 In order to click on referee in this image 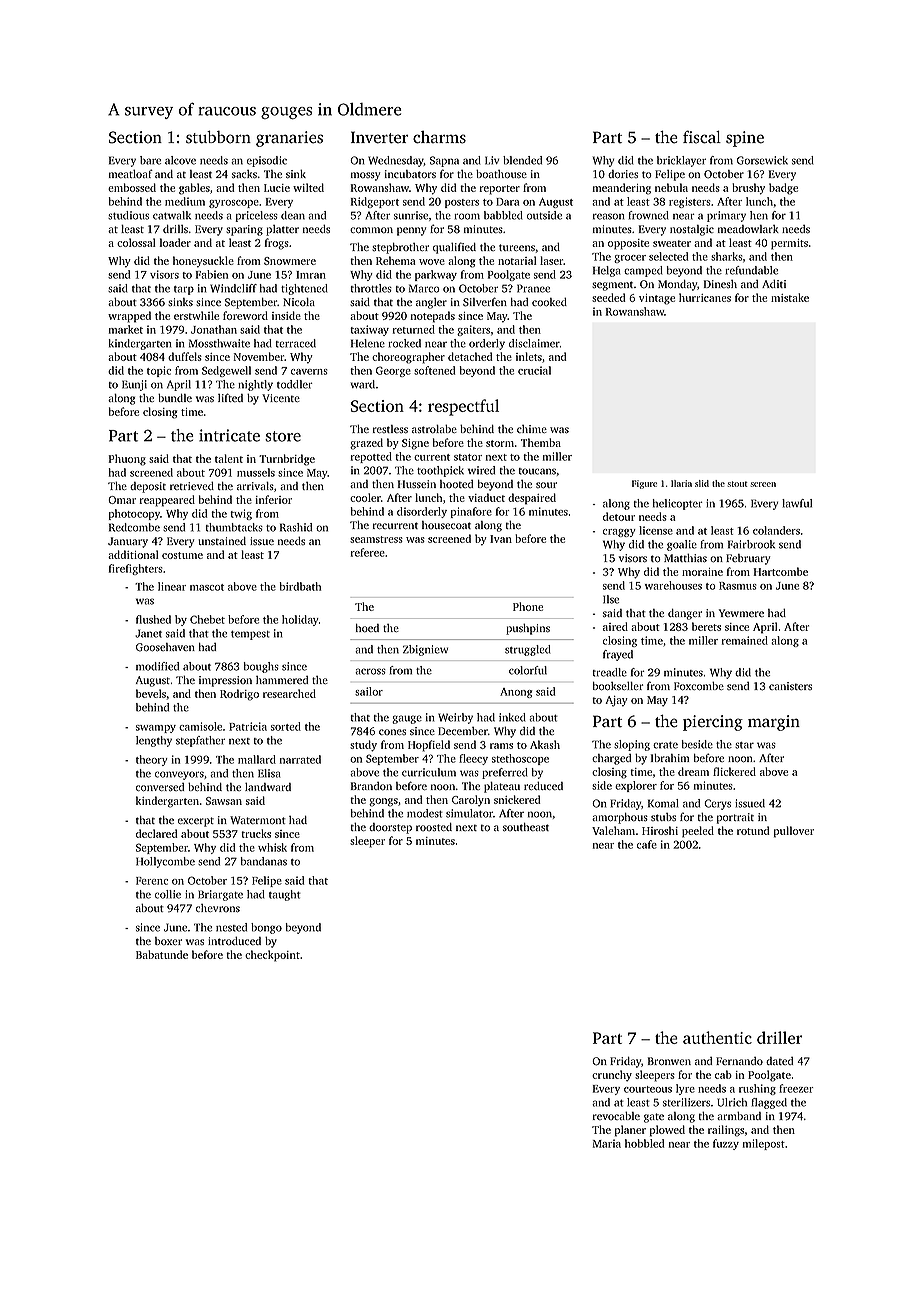, I will do `click(368, 552)`.
